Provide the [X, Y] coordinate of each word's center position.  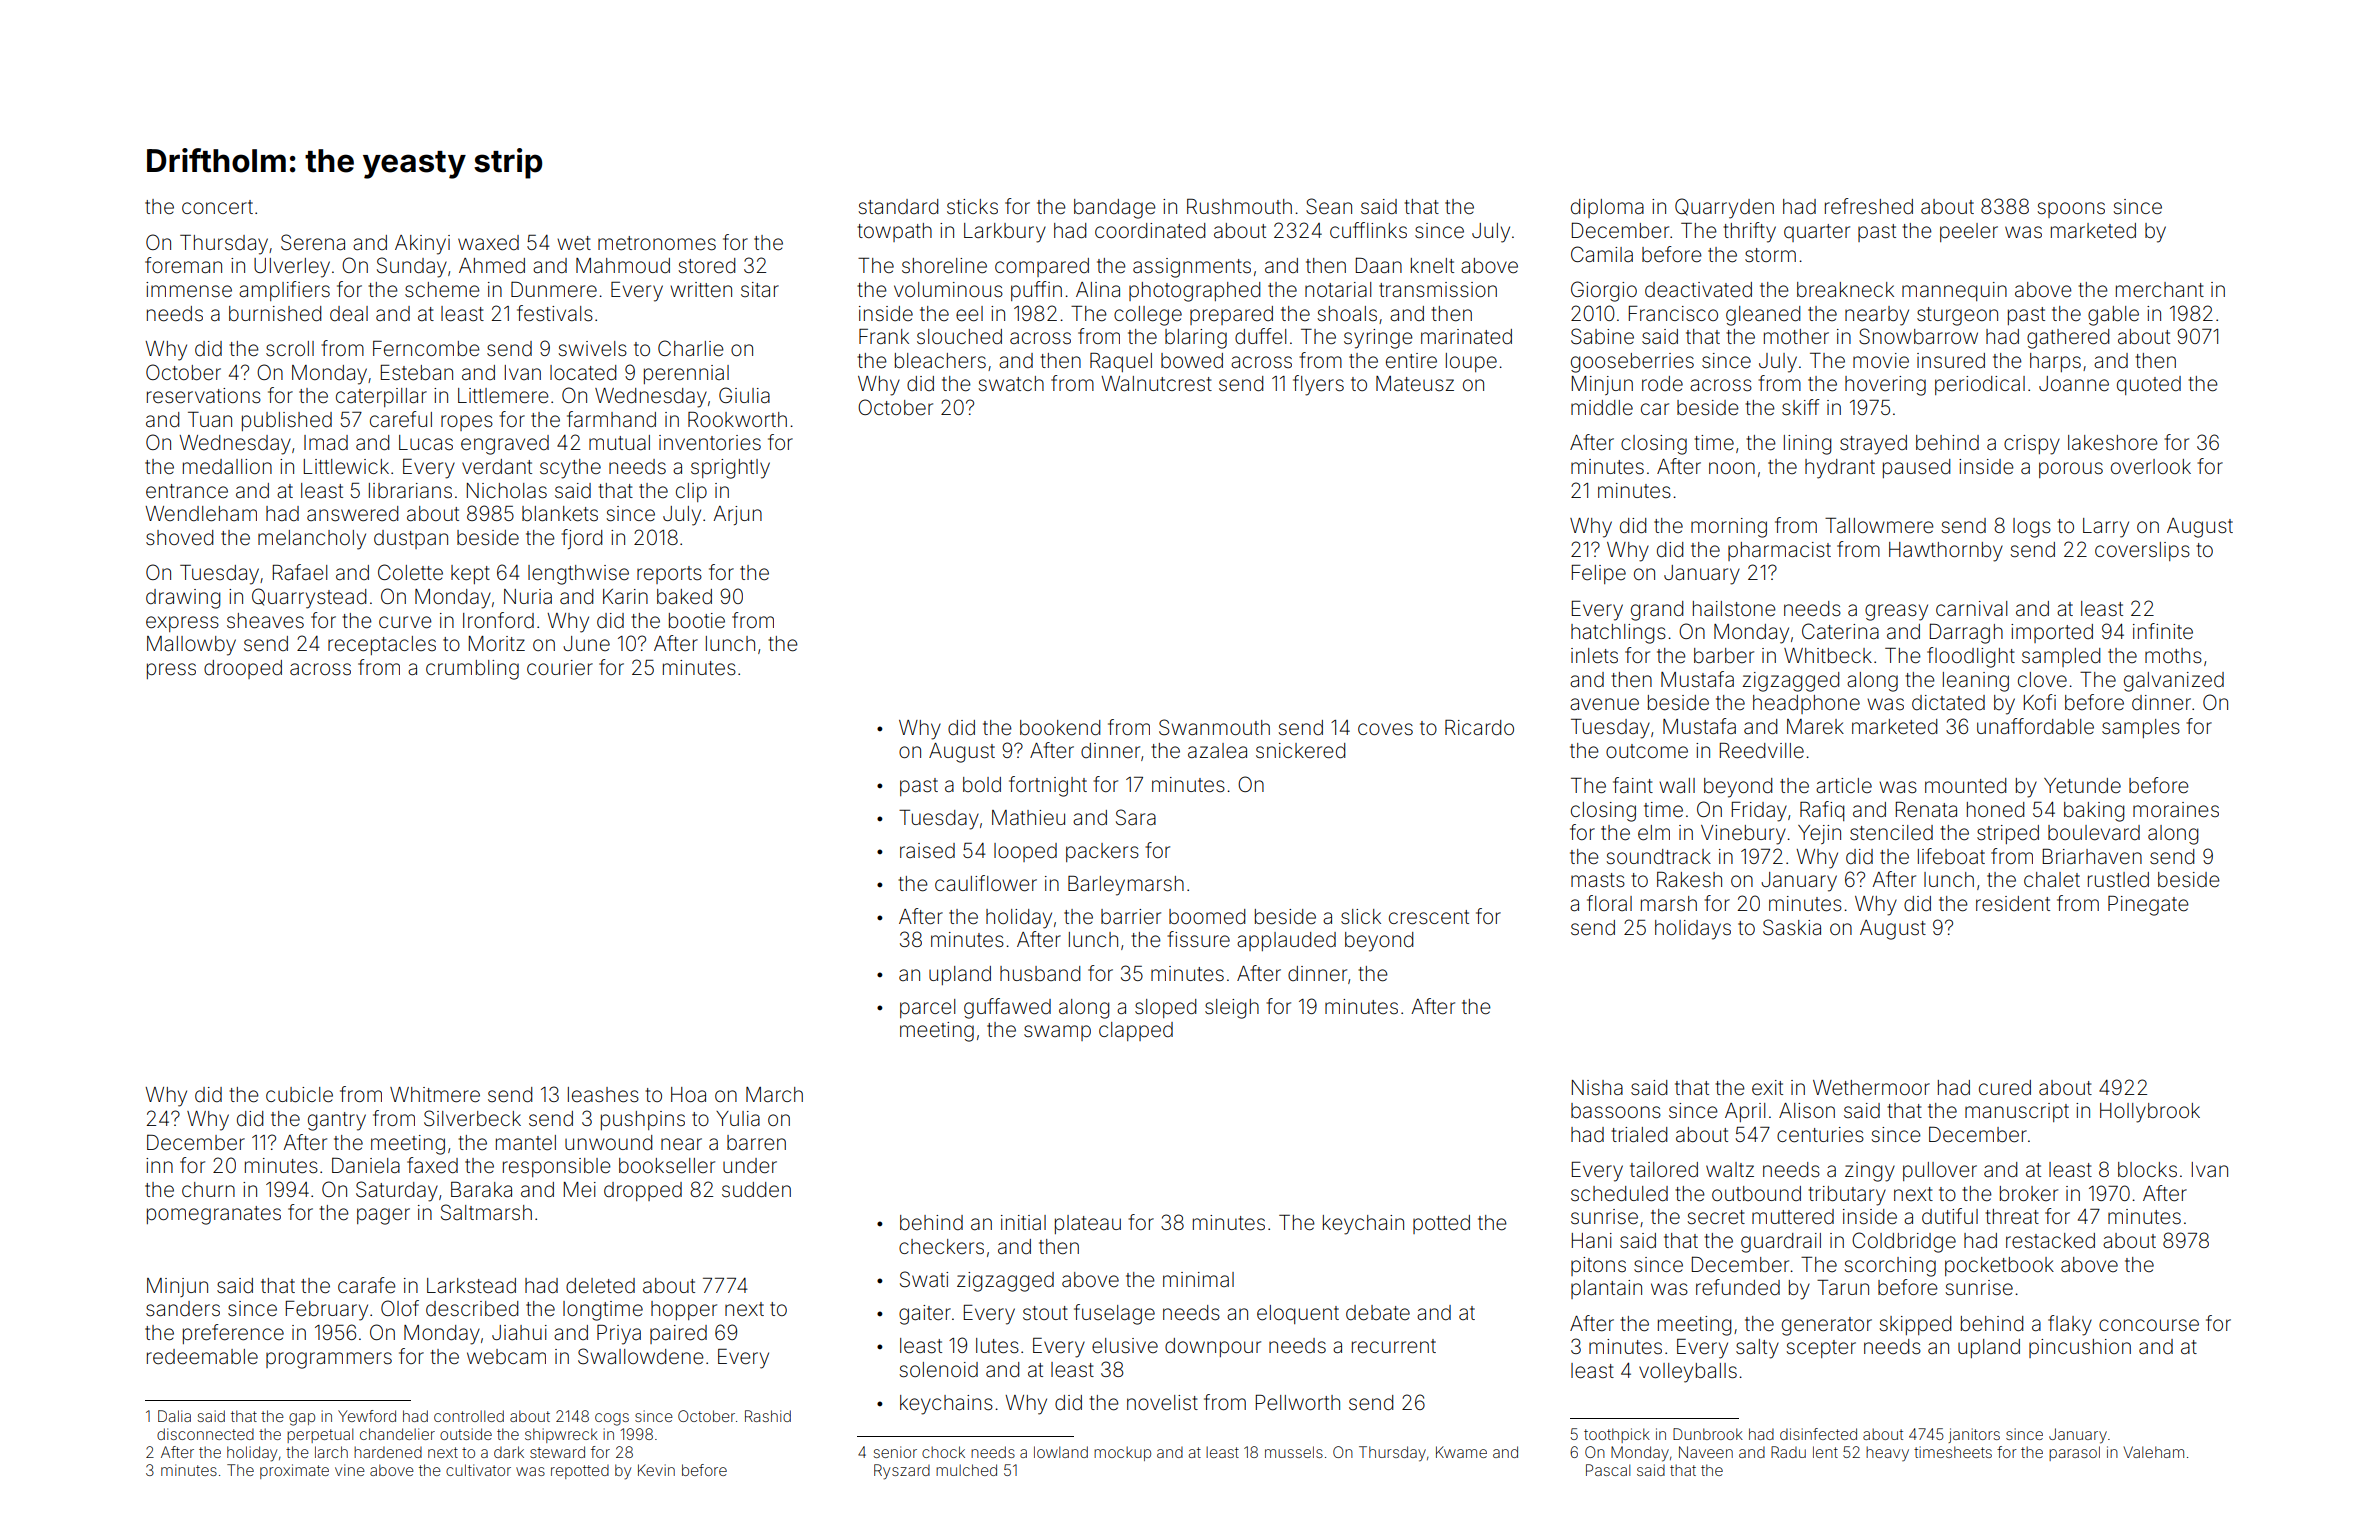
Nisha [1597, 1088]
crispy [2032, 445]
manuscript [2017, 1112]
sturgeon [1957, 316]
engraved [505, 445]
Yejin [1819, 834]
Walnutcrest [1156, 383]
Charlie [691, 348]
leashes [603, 1095]
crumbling [472, 670]
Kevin [656, 1470]
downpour [1213, 1347]
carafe [367, 1285]
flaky [2070, 1325]
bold [982, 784]
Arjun [737, 515]
